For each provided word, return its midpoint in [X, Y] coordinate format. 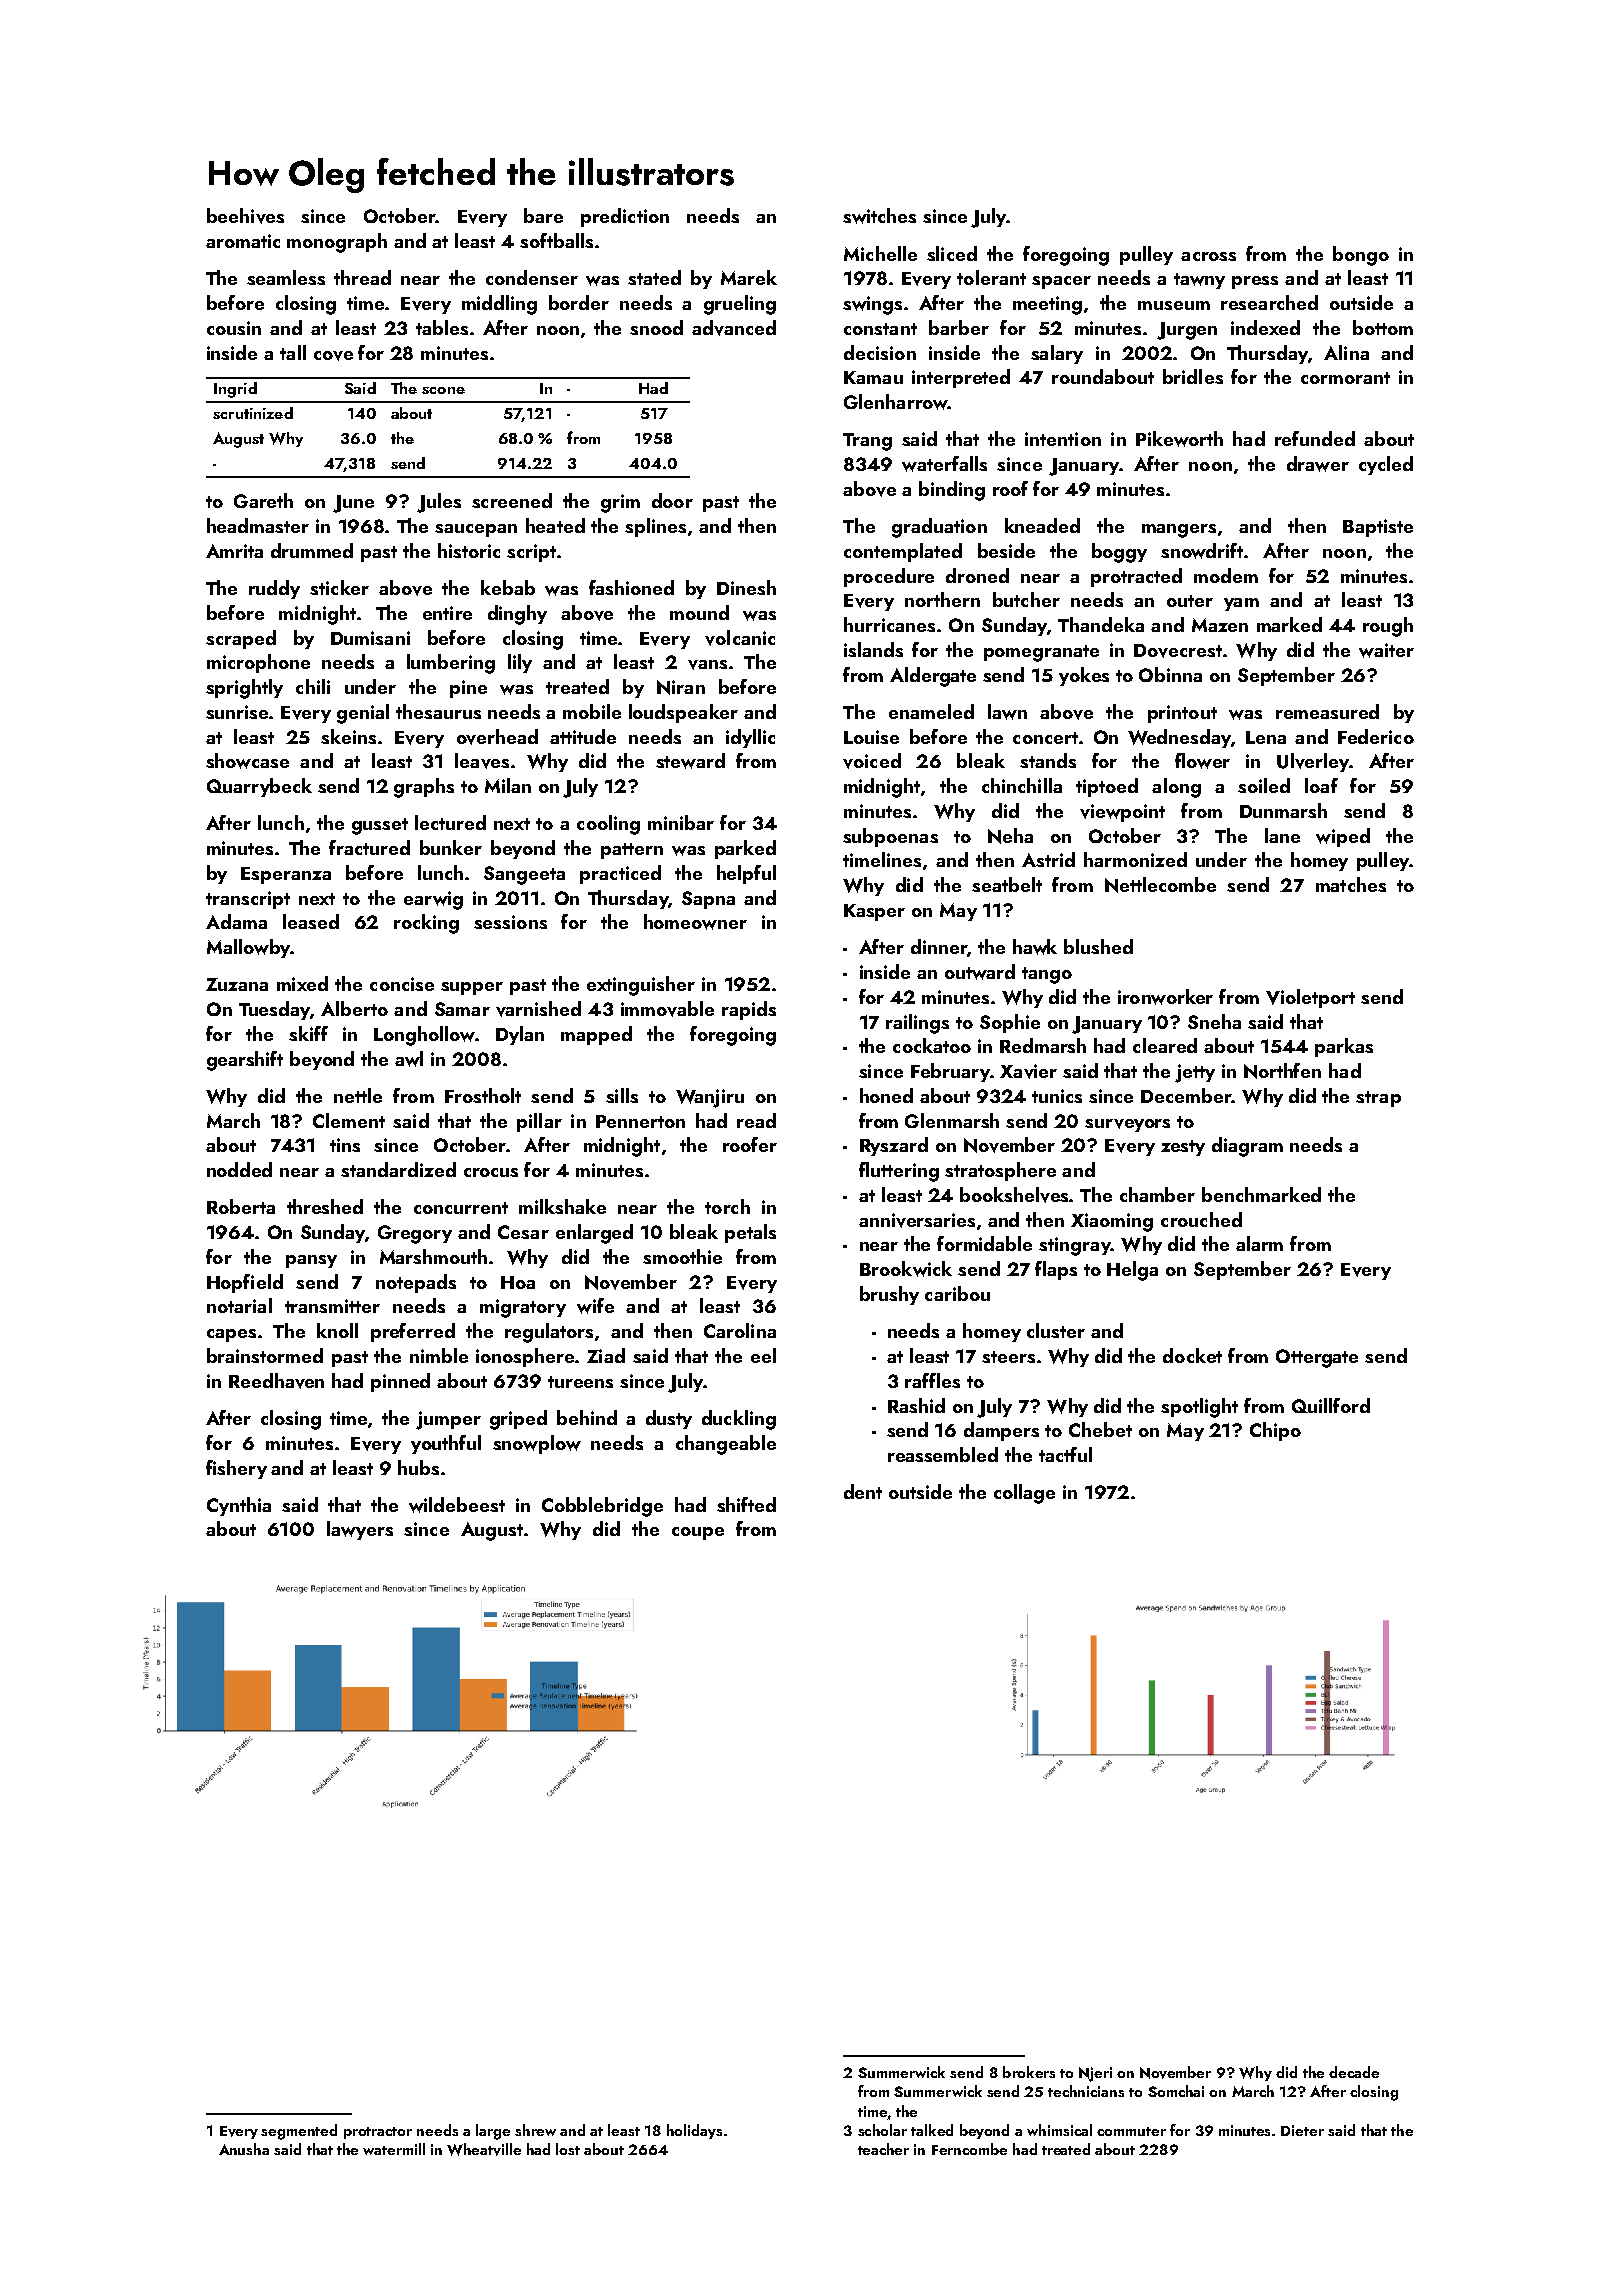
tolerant [991, 277]
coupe [698, 1533]
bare [543, 215]
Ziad [606, 1355]
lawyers [360, 1530]
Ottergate [1317, 1358]
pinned [400, 1382]
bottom [1383, 327]
